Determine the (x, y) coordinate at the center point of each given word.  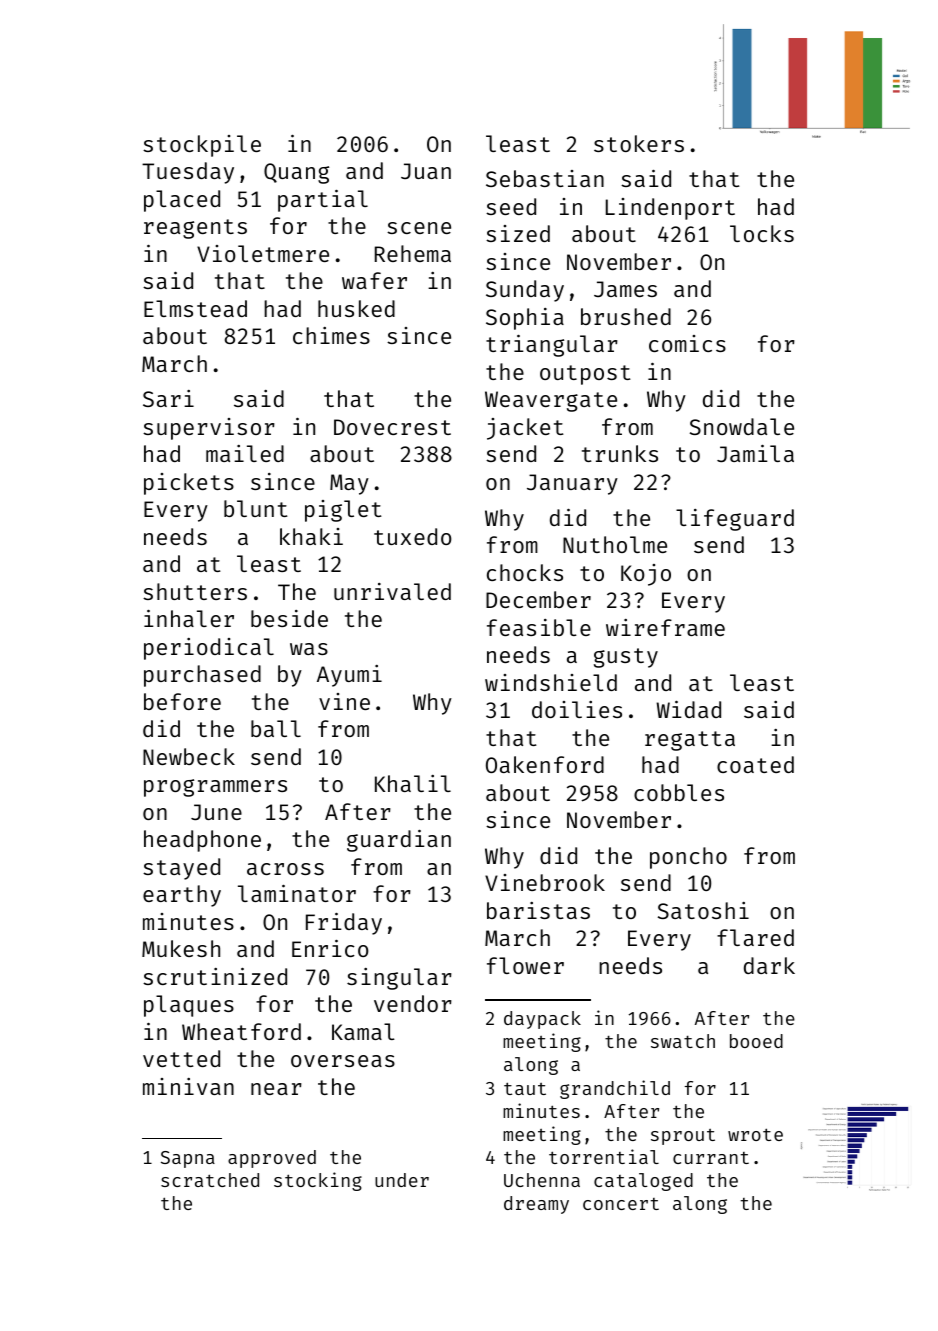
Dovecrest (392, 427)
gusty (626, 658)
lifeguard (735, 520)
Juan (426, 171)
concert (621, 1204)
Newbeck (189, 756)
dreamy (536, 1205)
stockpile (202, 146)
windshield (551, 682)
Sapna (188, 1159)
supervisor (209, 429)
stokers (639, 143)
